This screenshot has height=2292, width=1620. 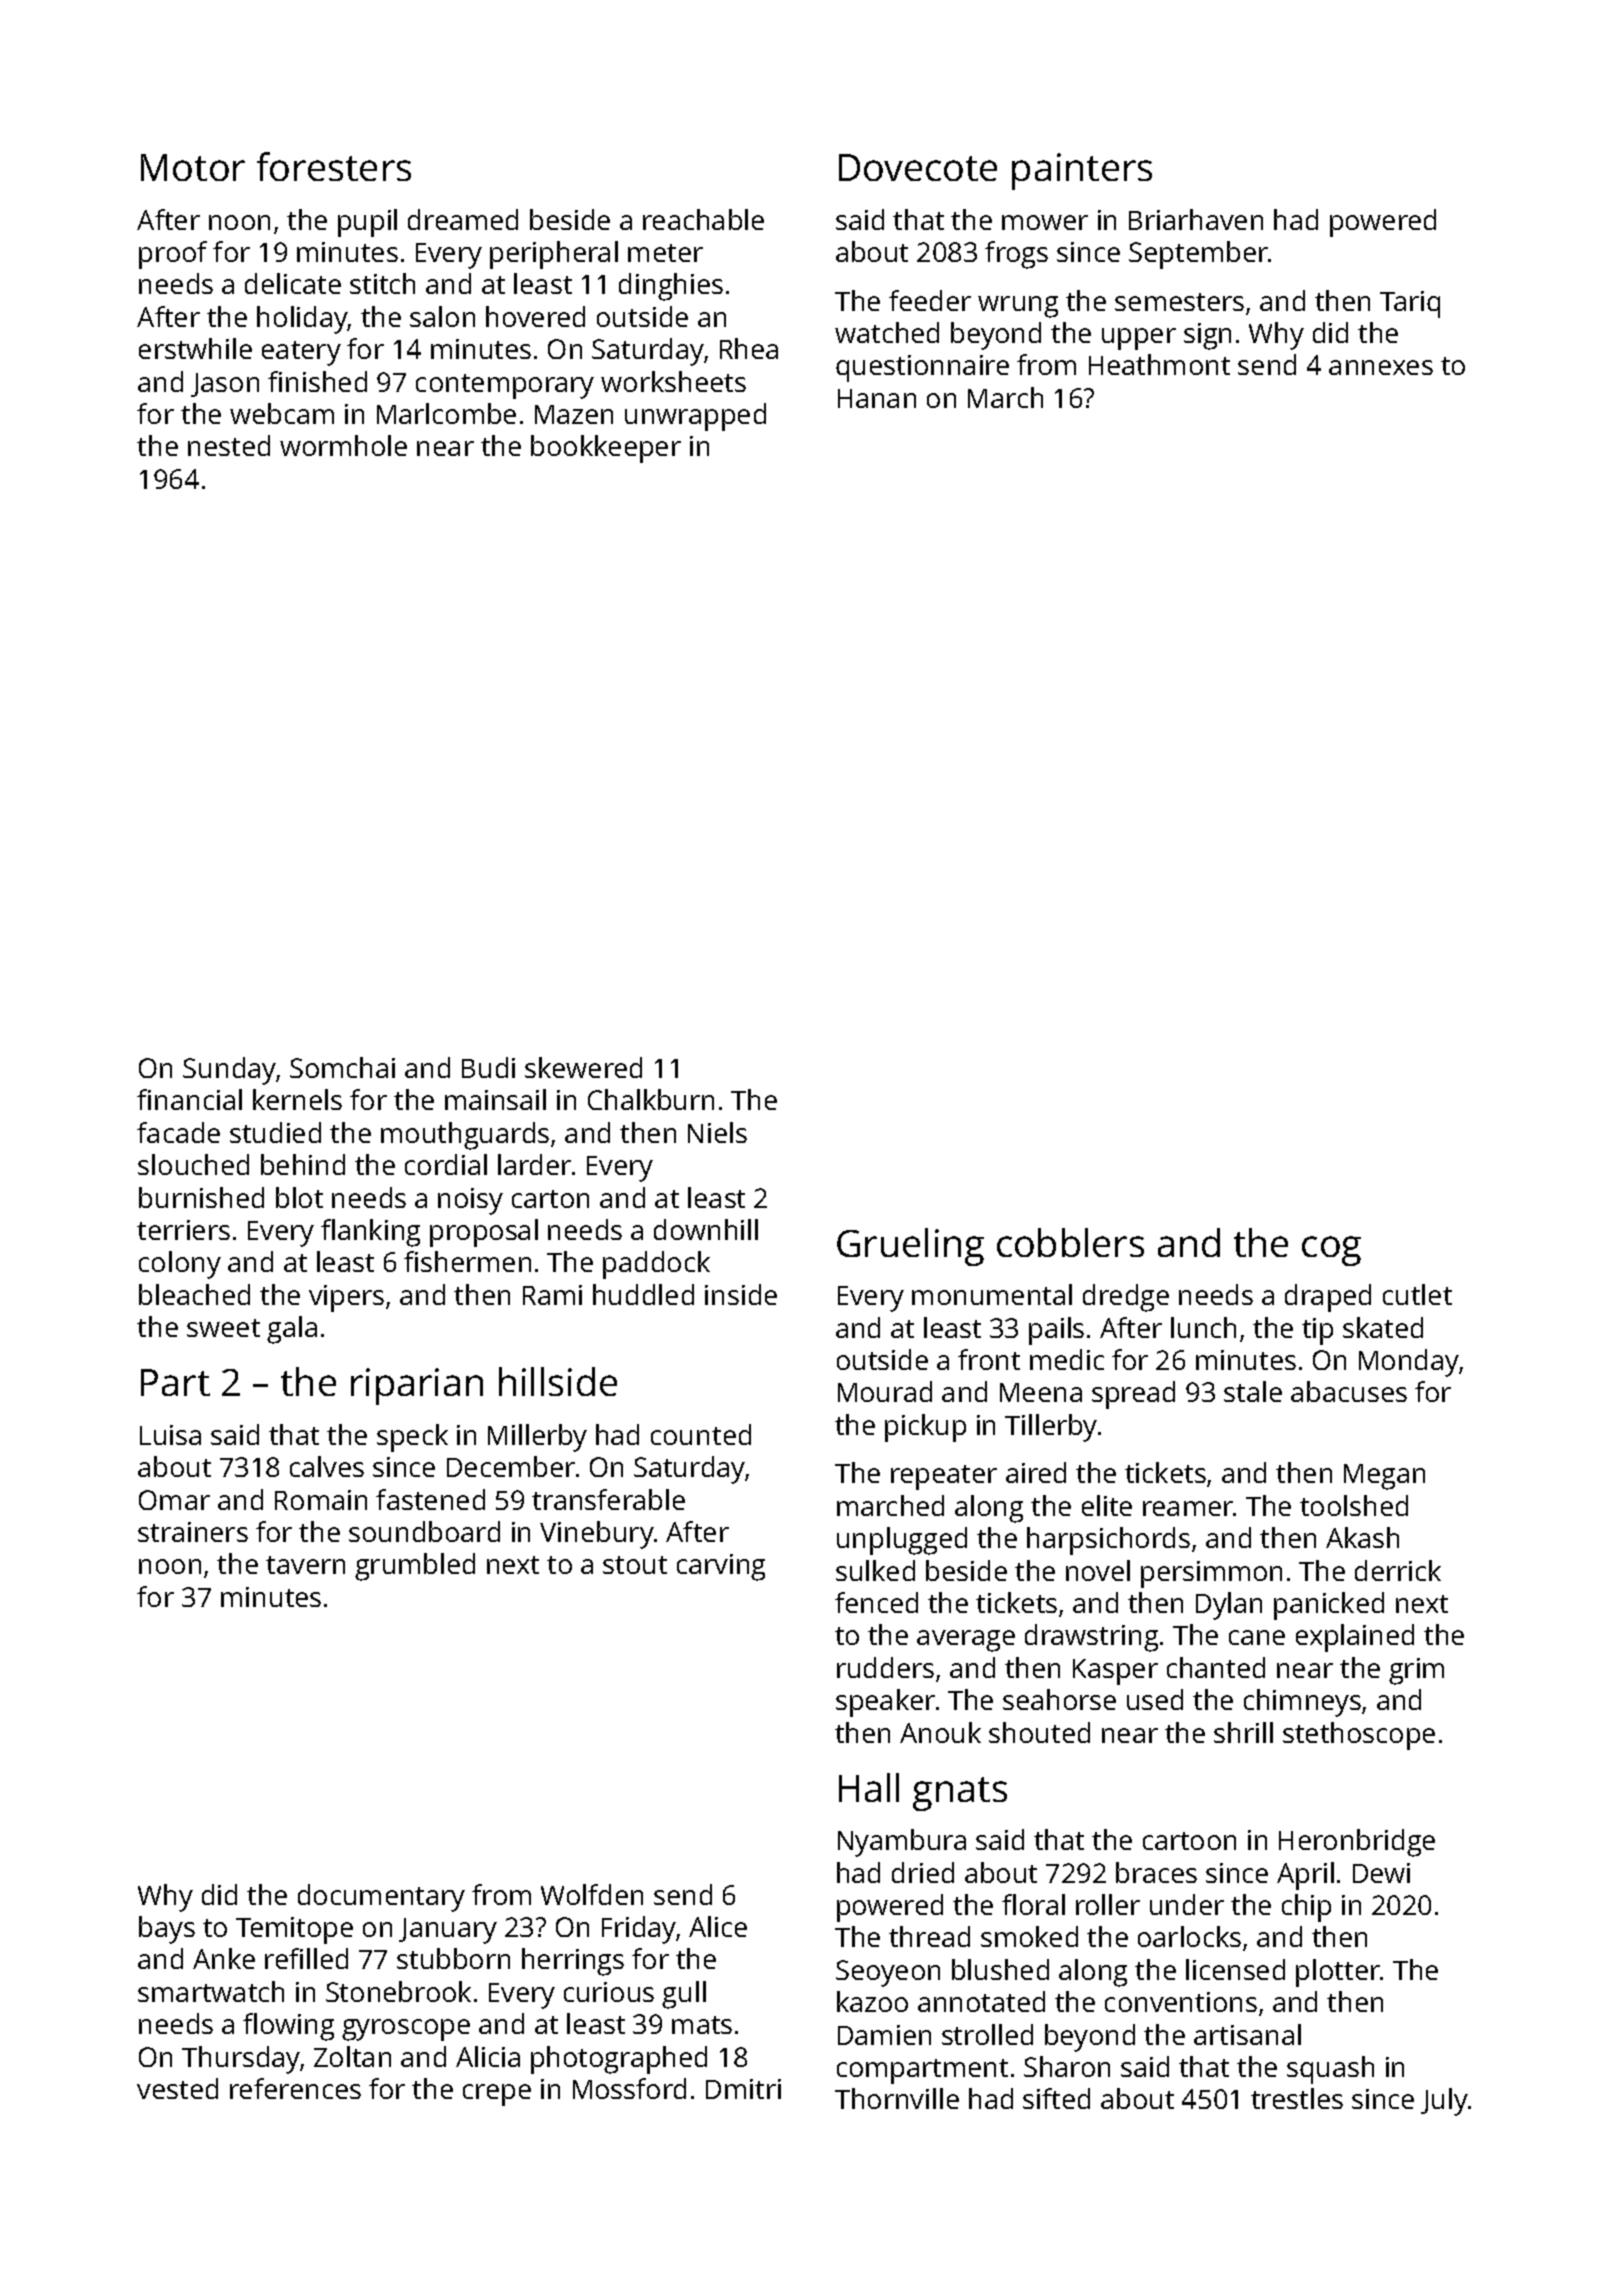 I want to click on vested, so click(x=177, y=2088).
